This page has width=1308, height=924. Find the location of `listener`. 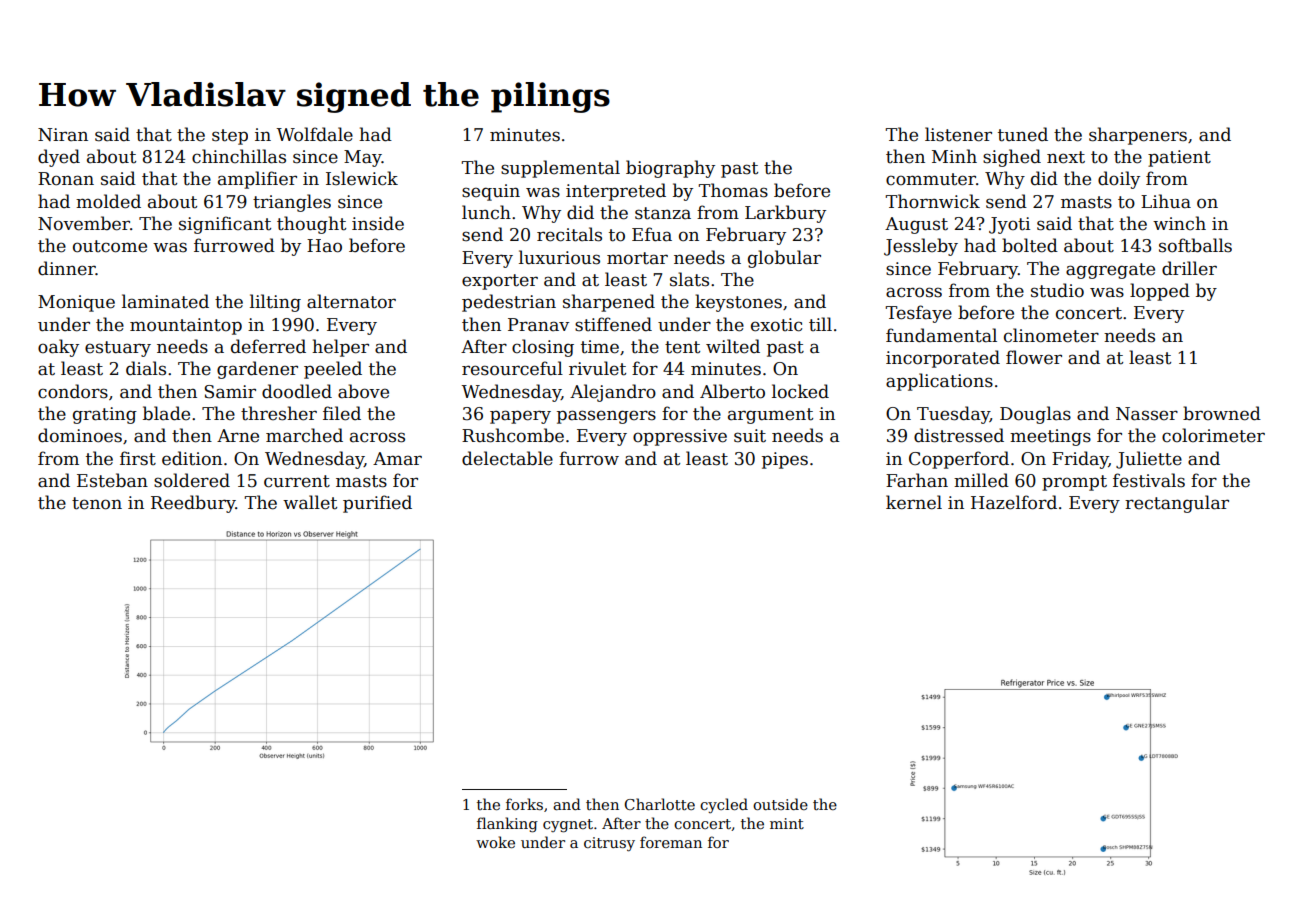

listener is located at coordinates (958, 134).
